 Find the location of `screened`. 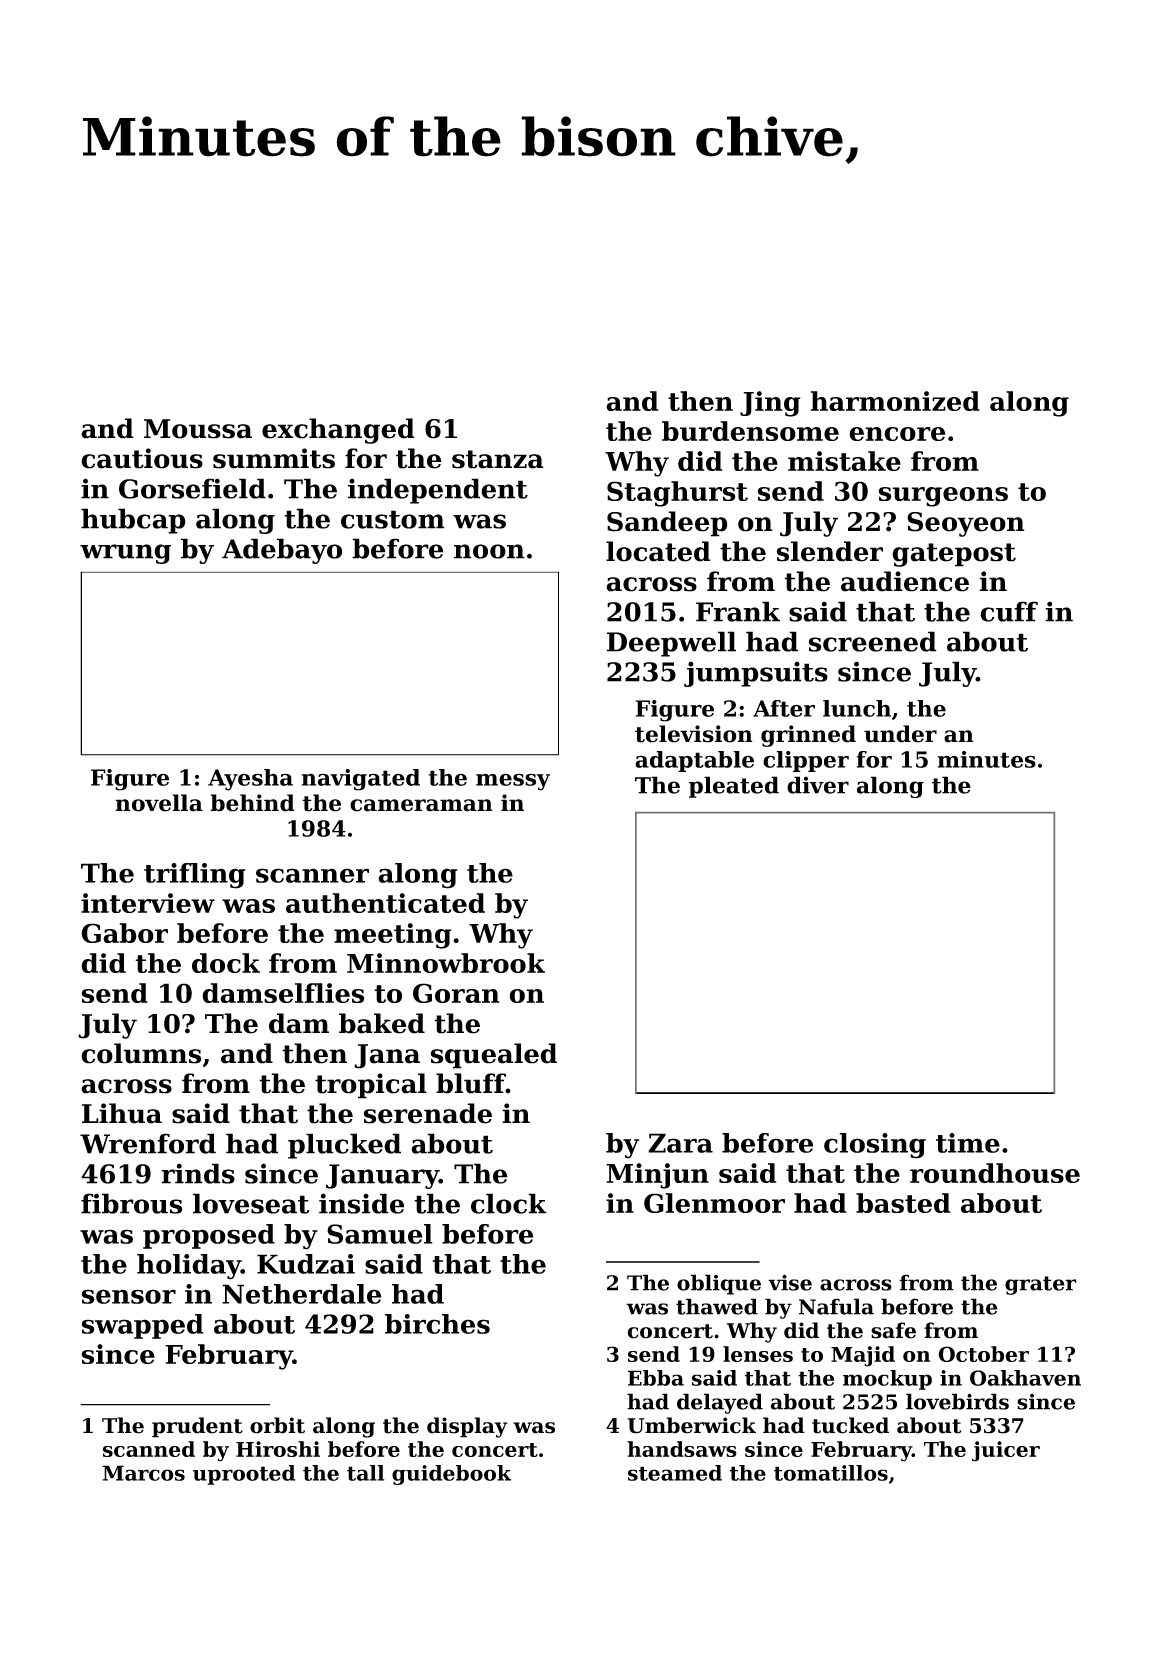

screened is located at coordinates (873, 641).
